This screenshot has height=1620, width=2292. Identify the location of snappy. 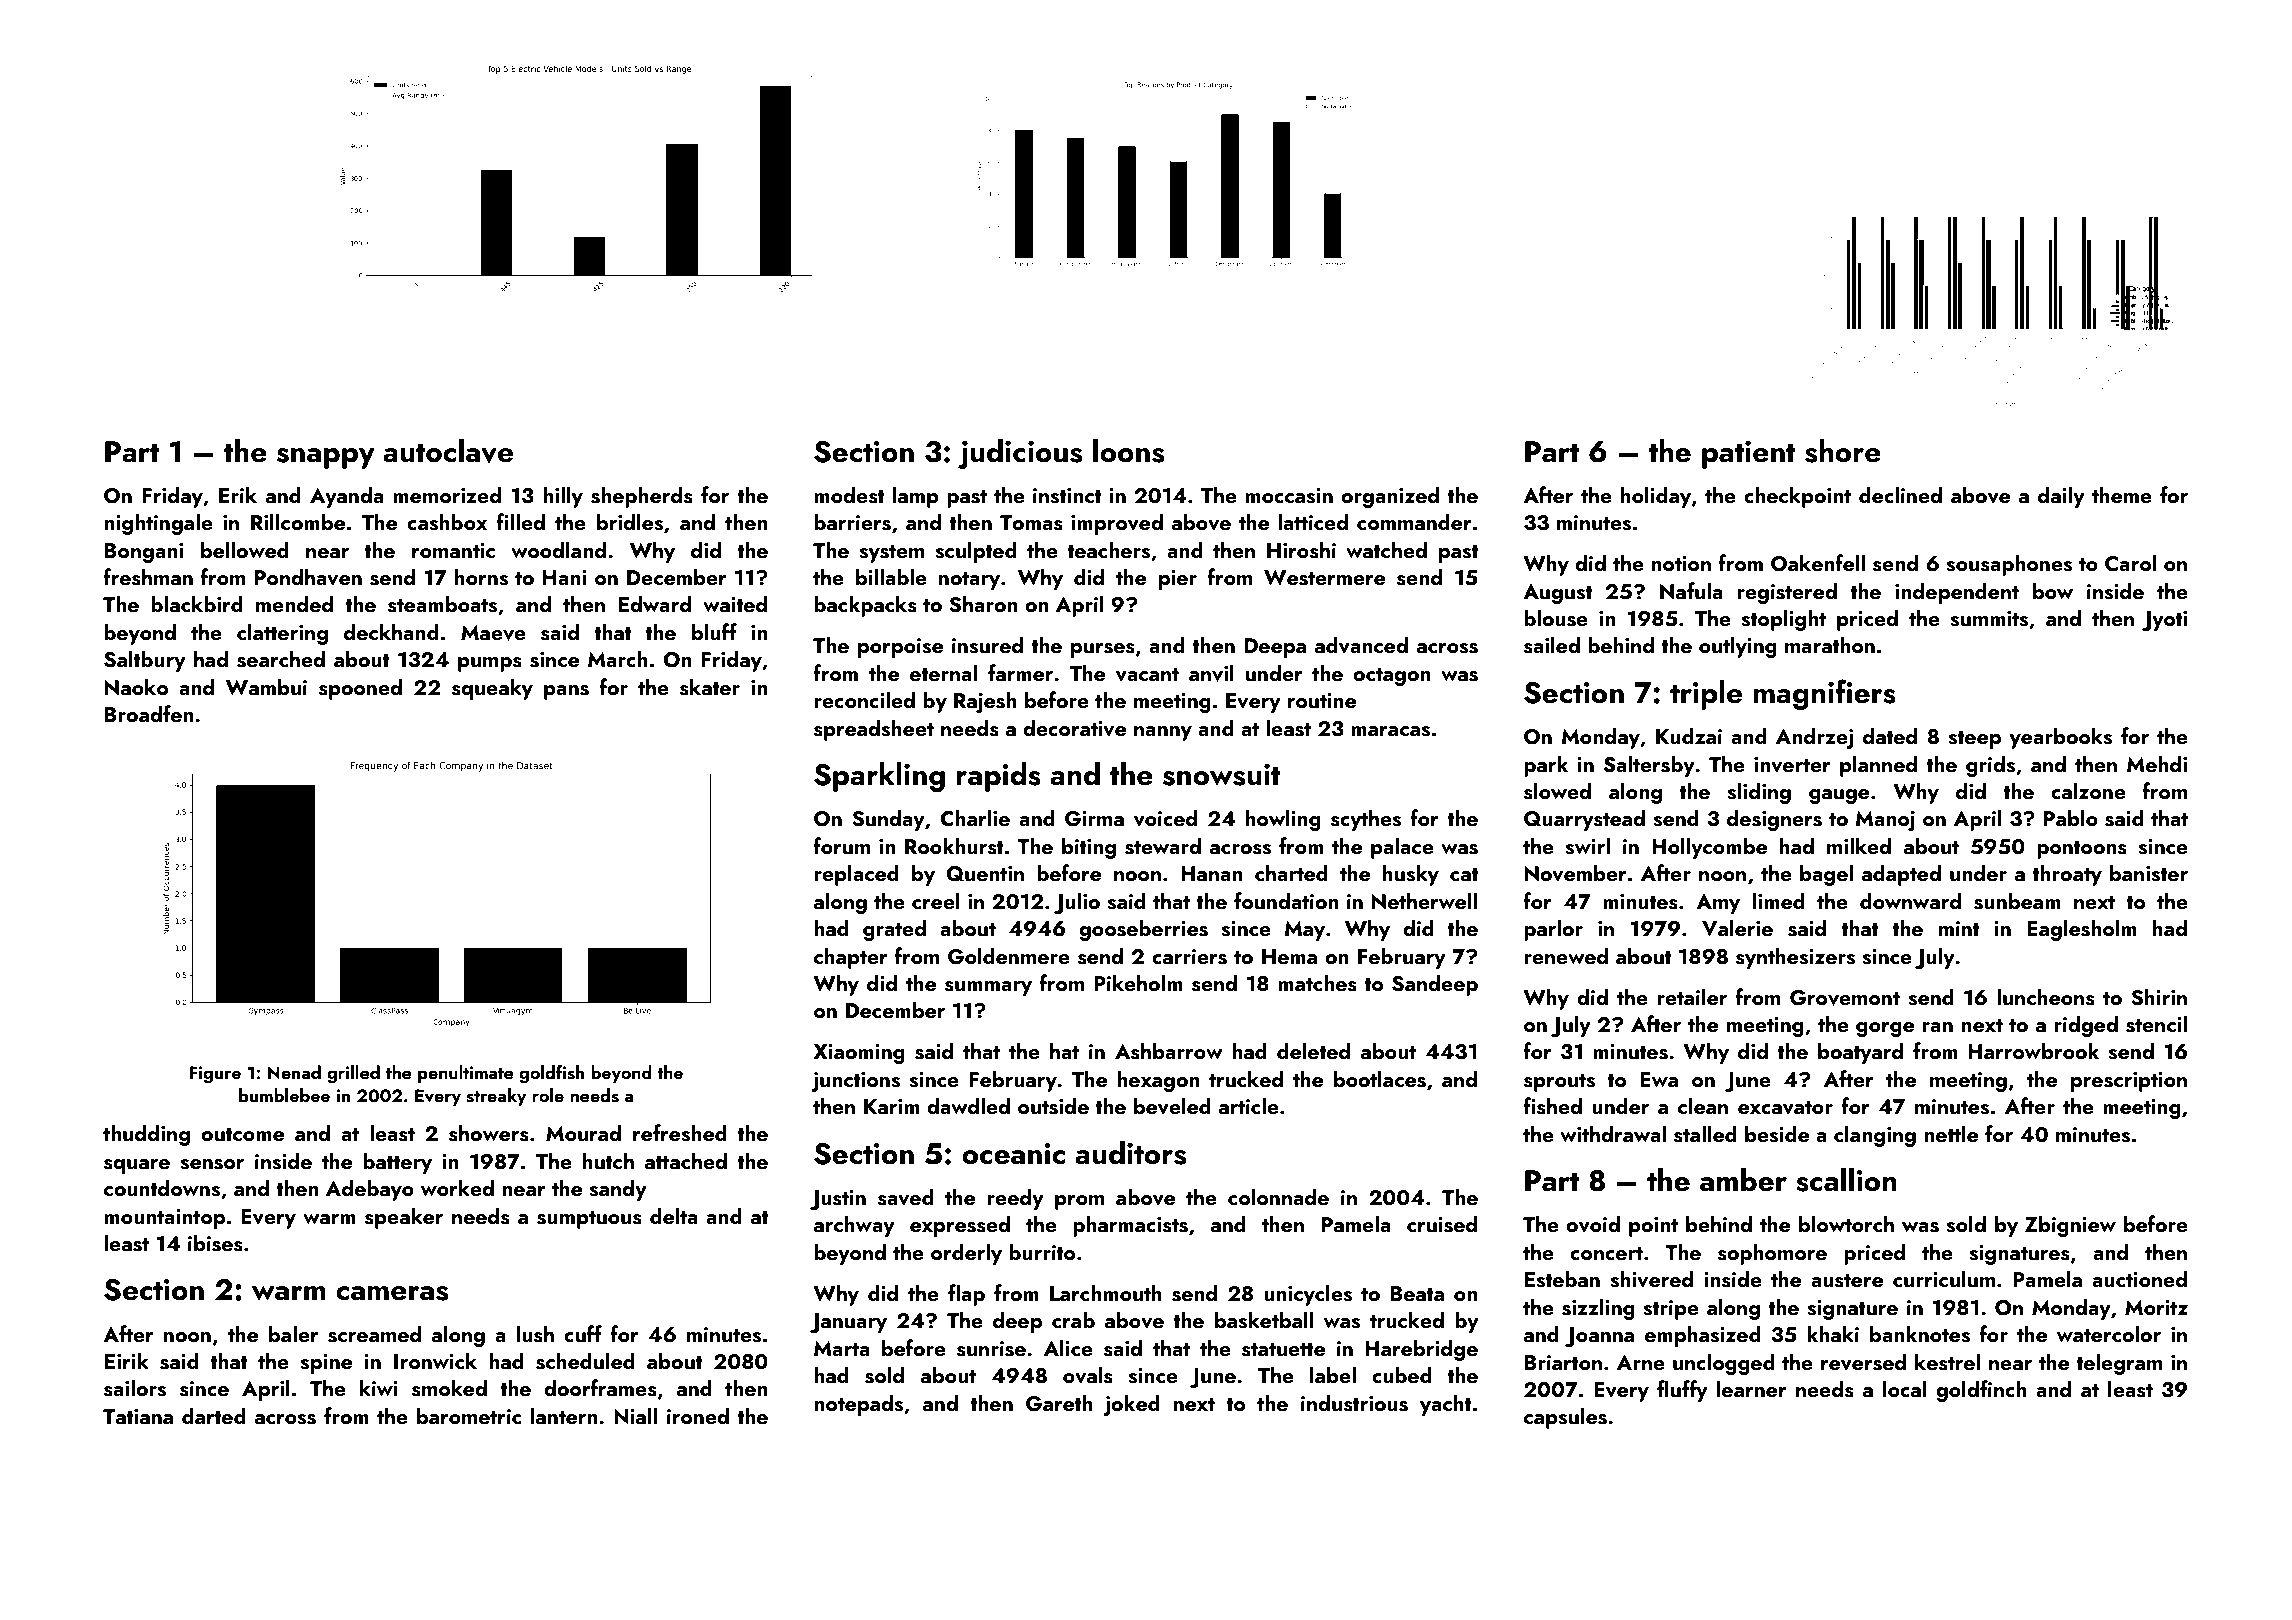
(326, 458).
